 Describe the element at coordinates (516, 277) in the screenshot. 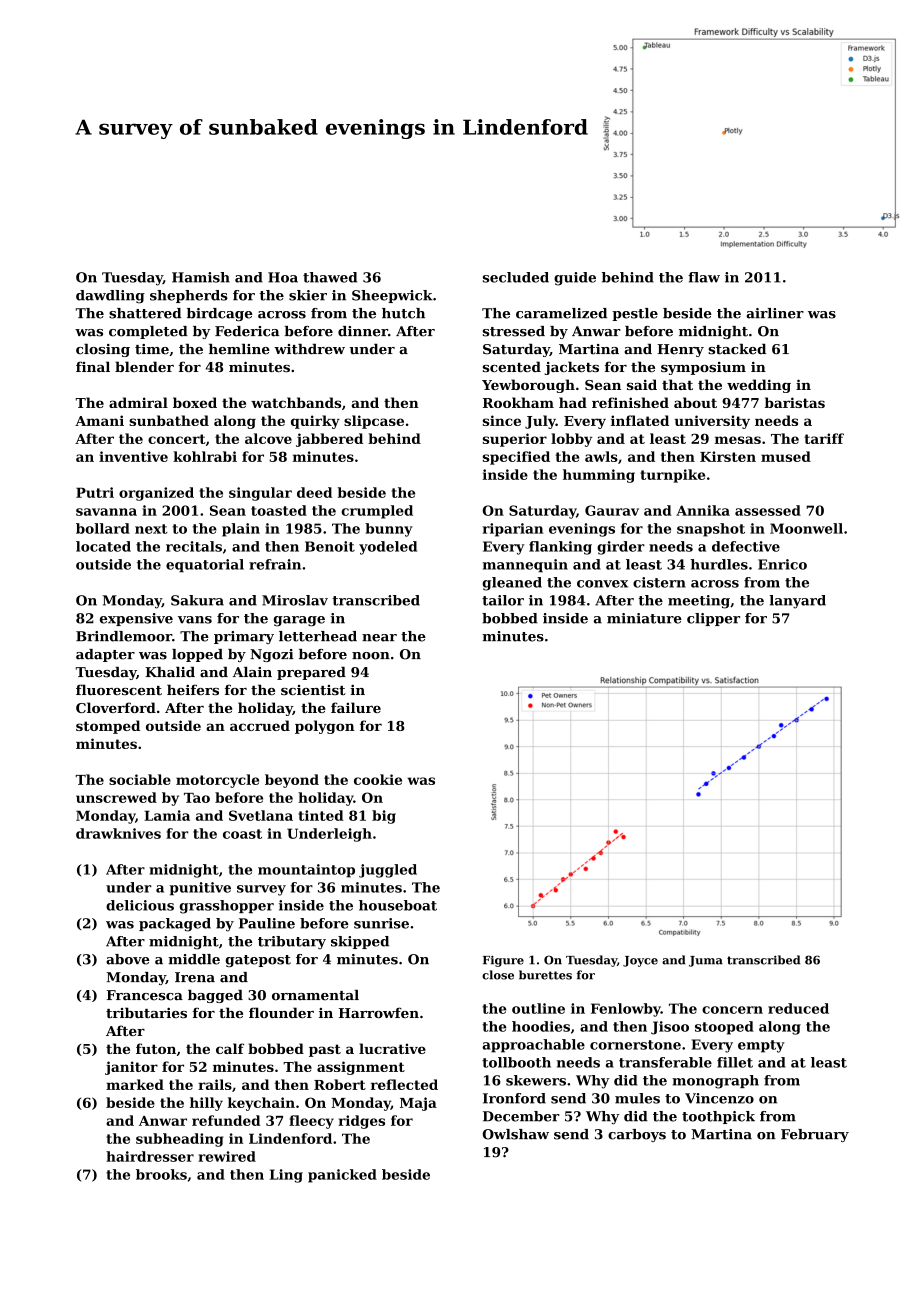

I see `secluded` at that location.
